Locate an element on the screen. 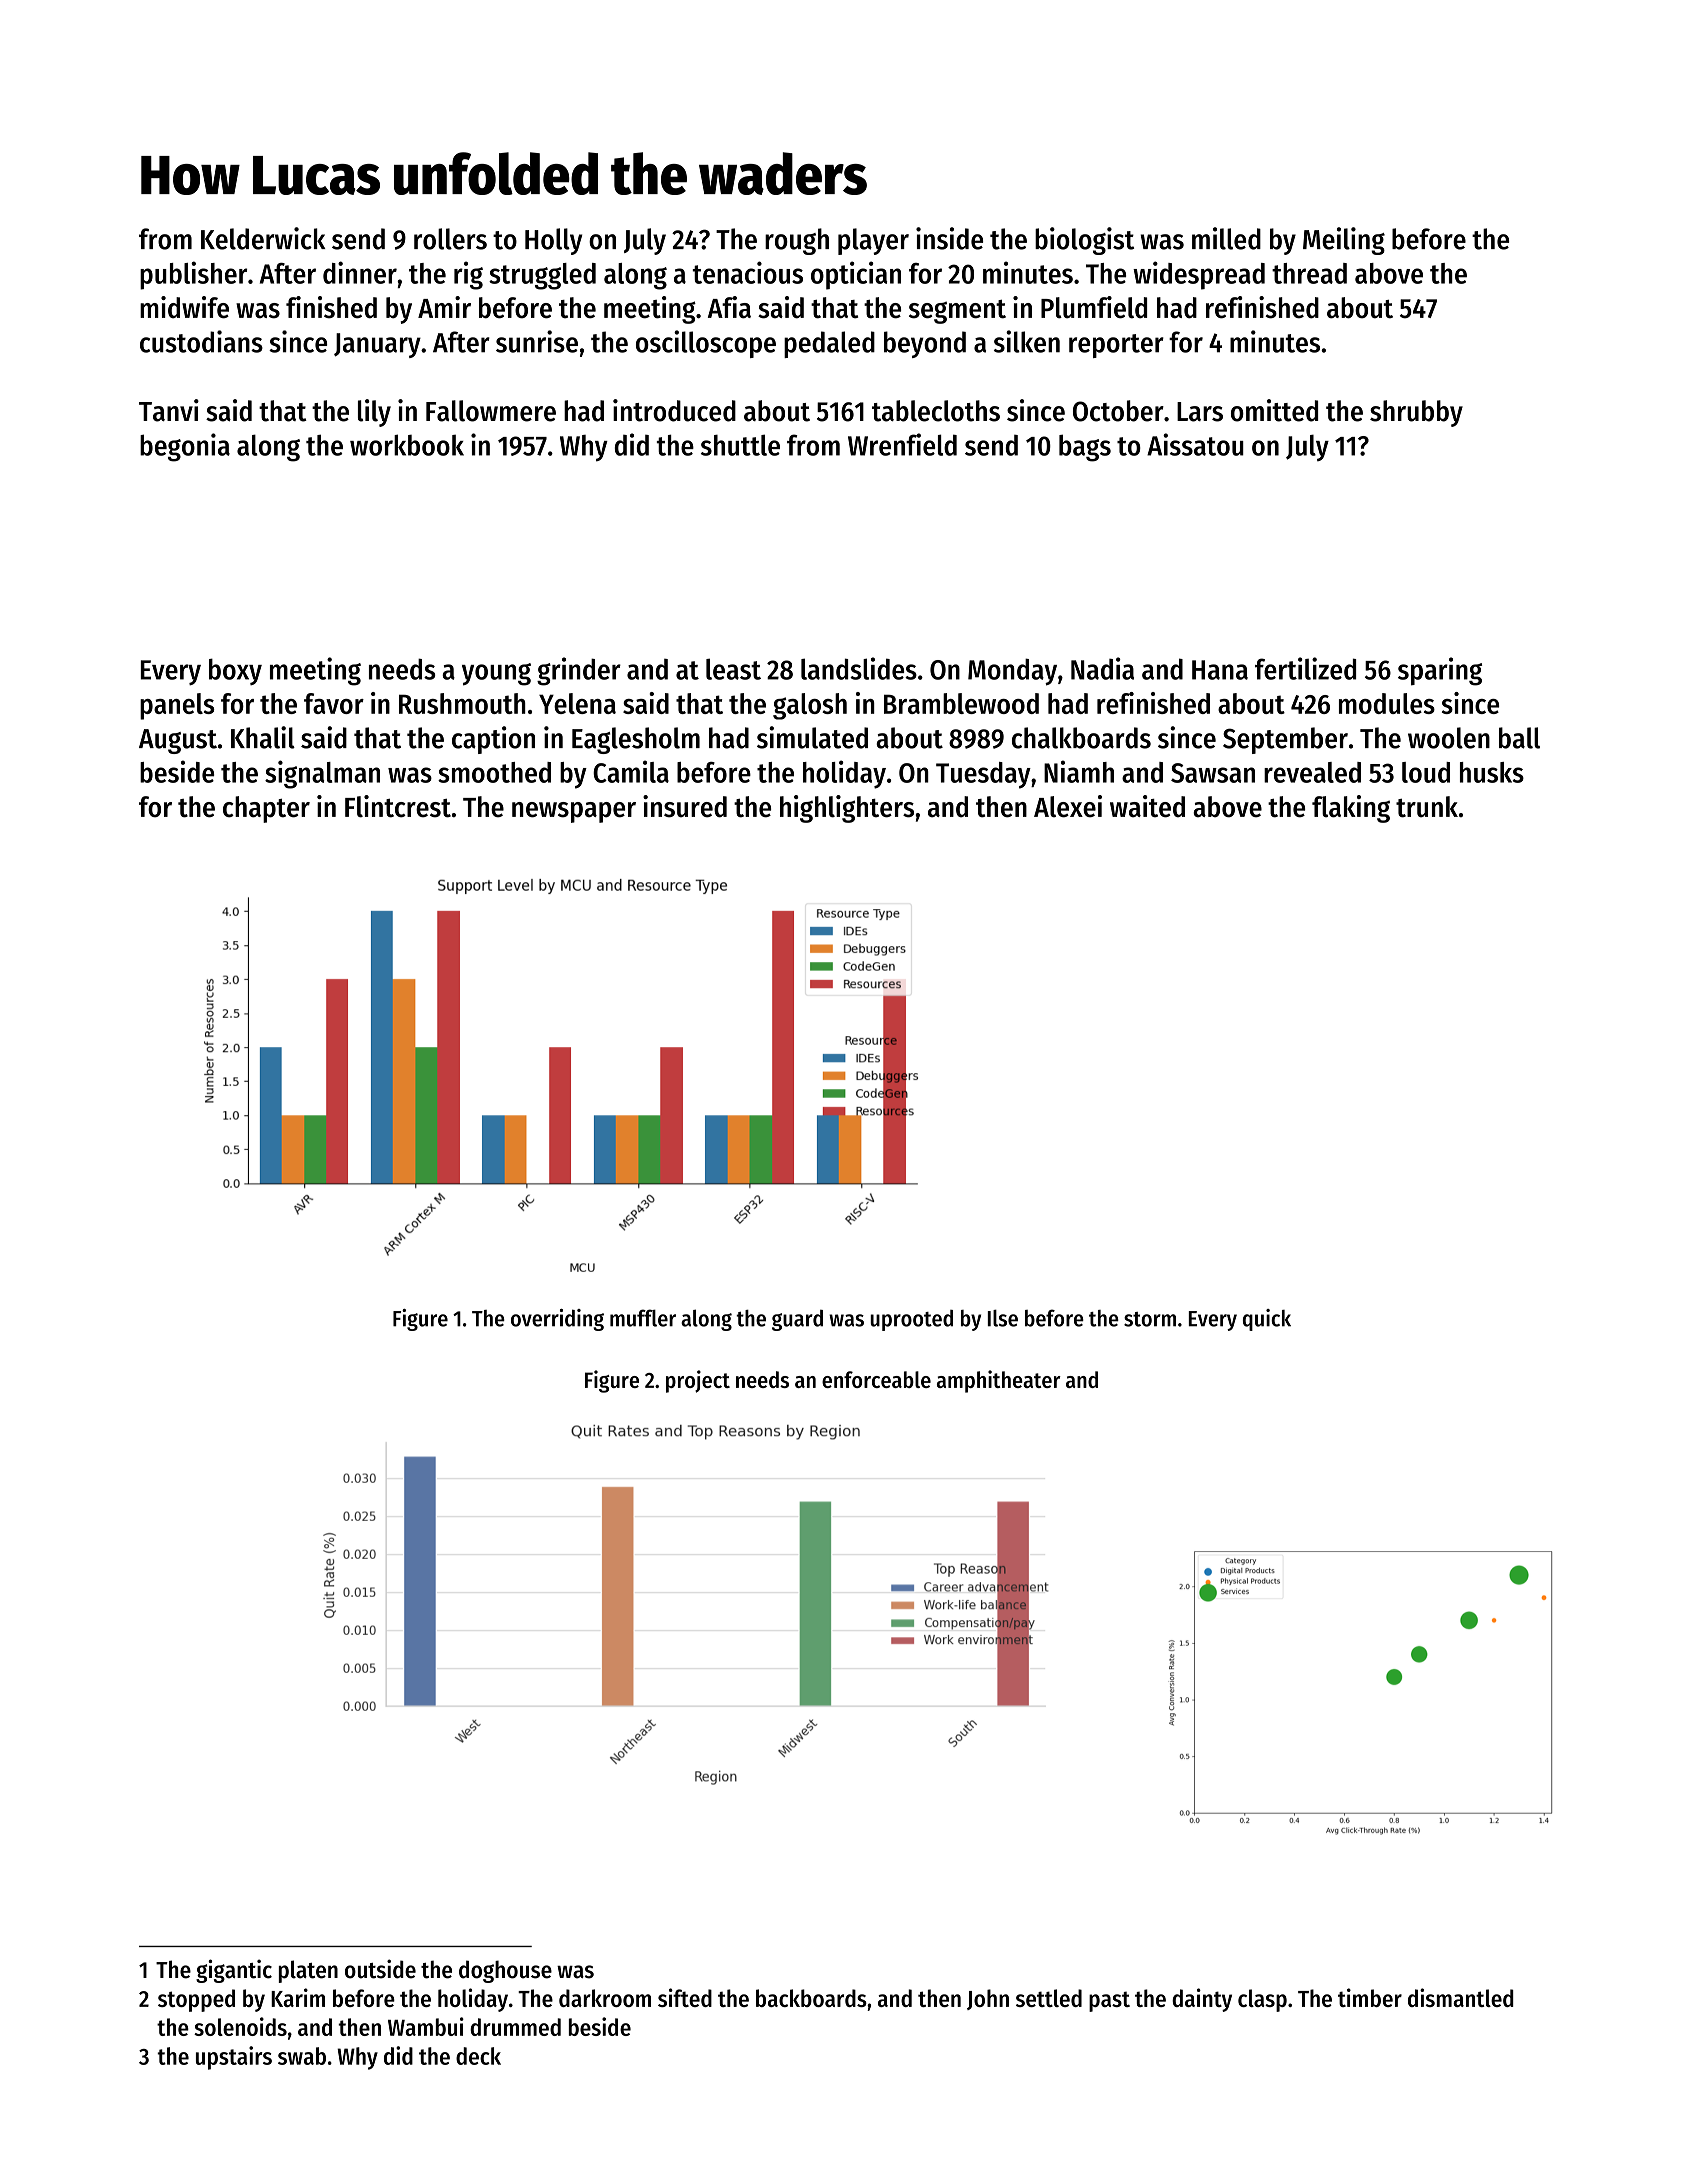  trunk is located at coordinates (1427, 807).
